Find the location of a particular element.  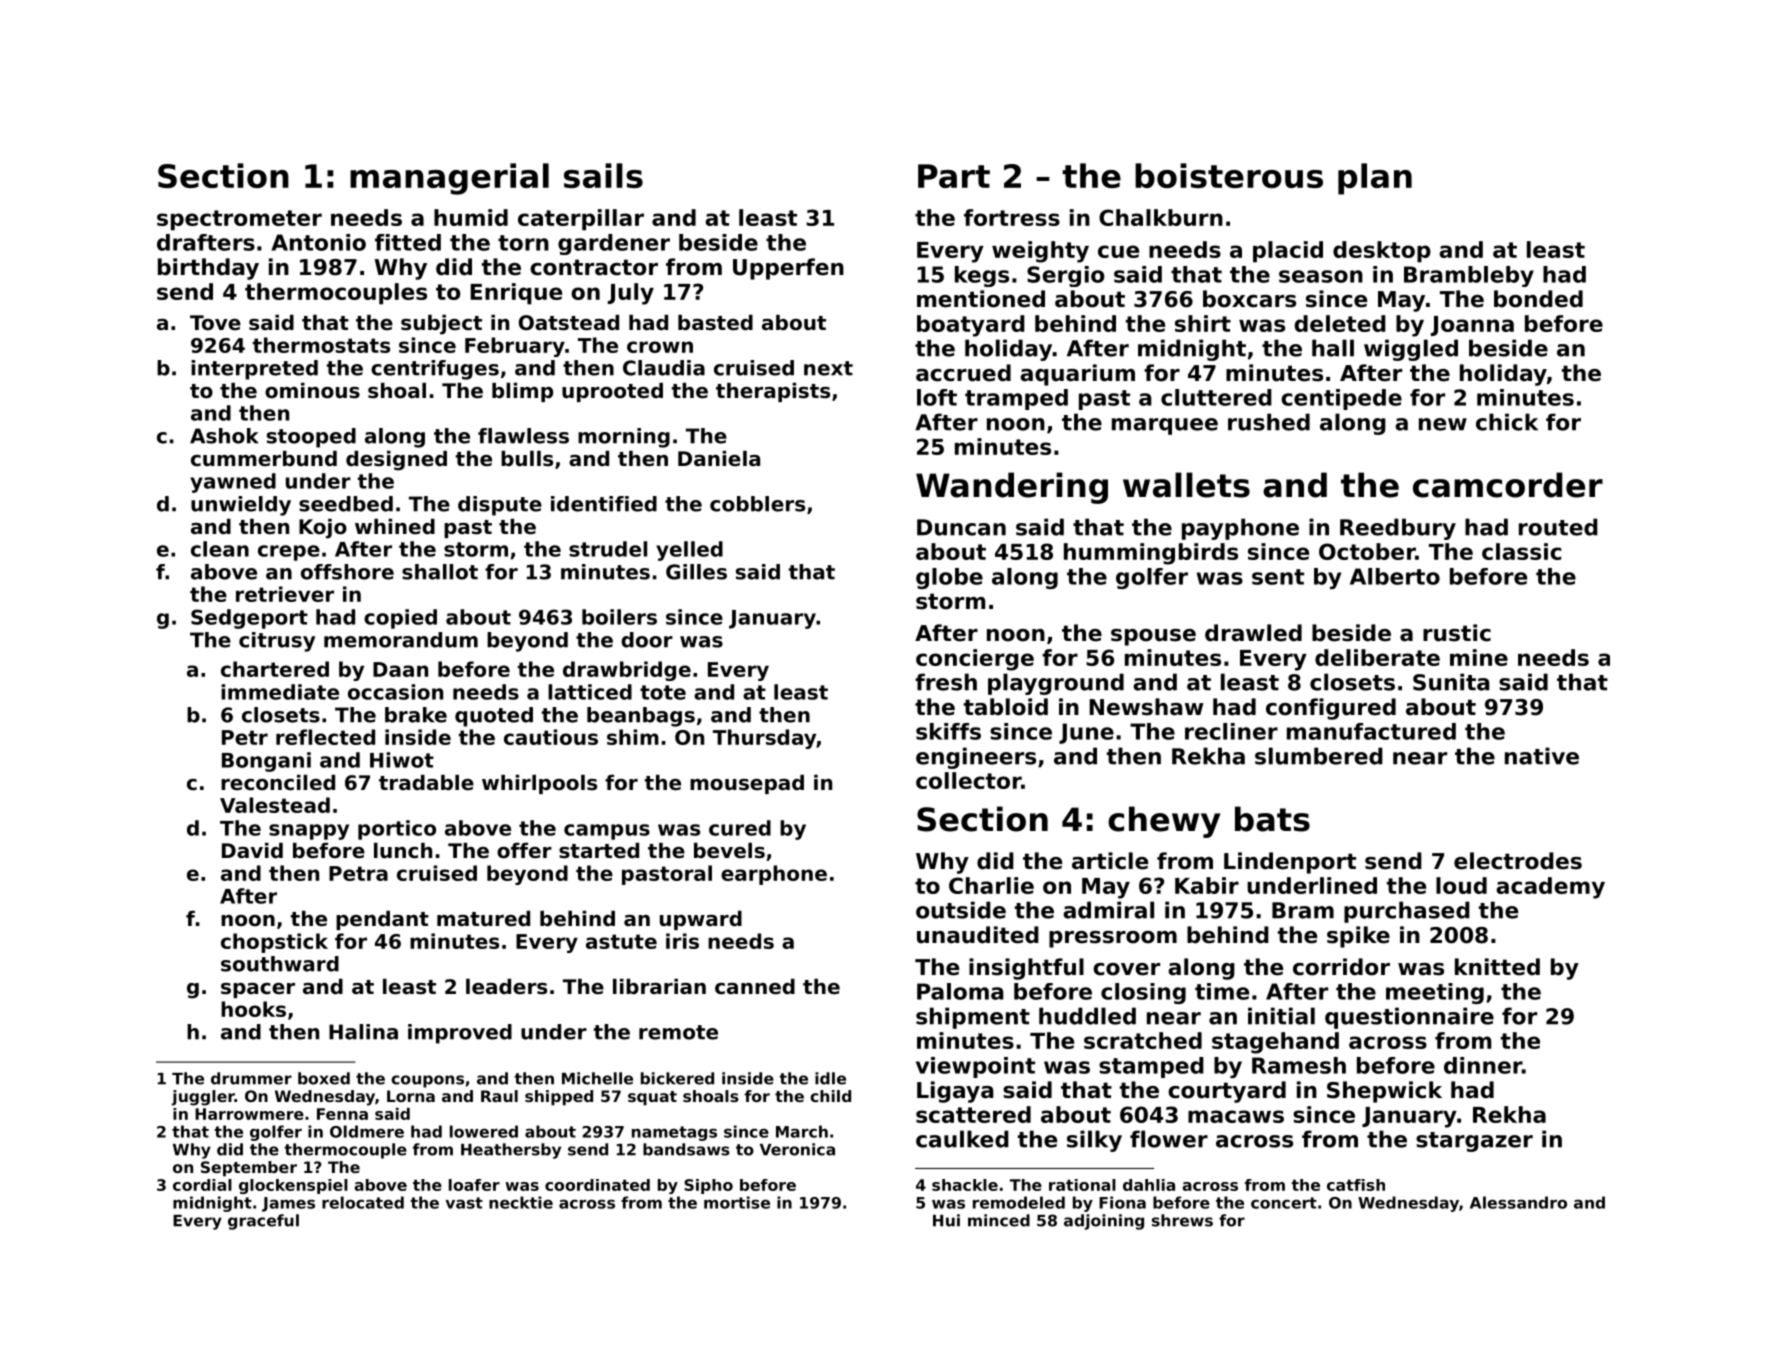

Alessandro is located at coordinates (1518, 1202).
